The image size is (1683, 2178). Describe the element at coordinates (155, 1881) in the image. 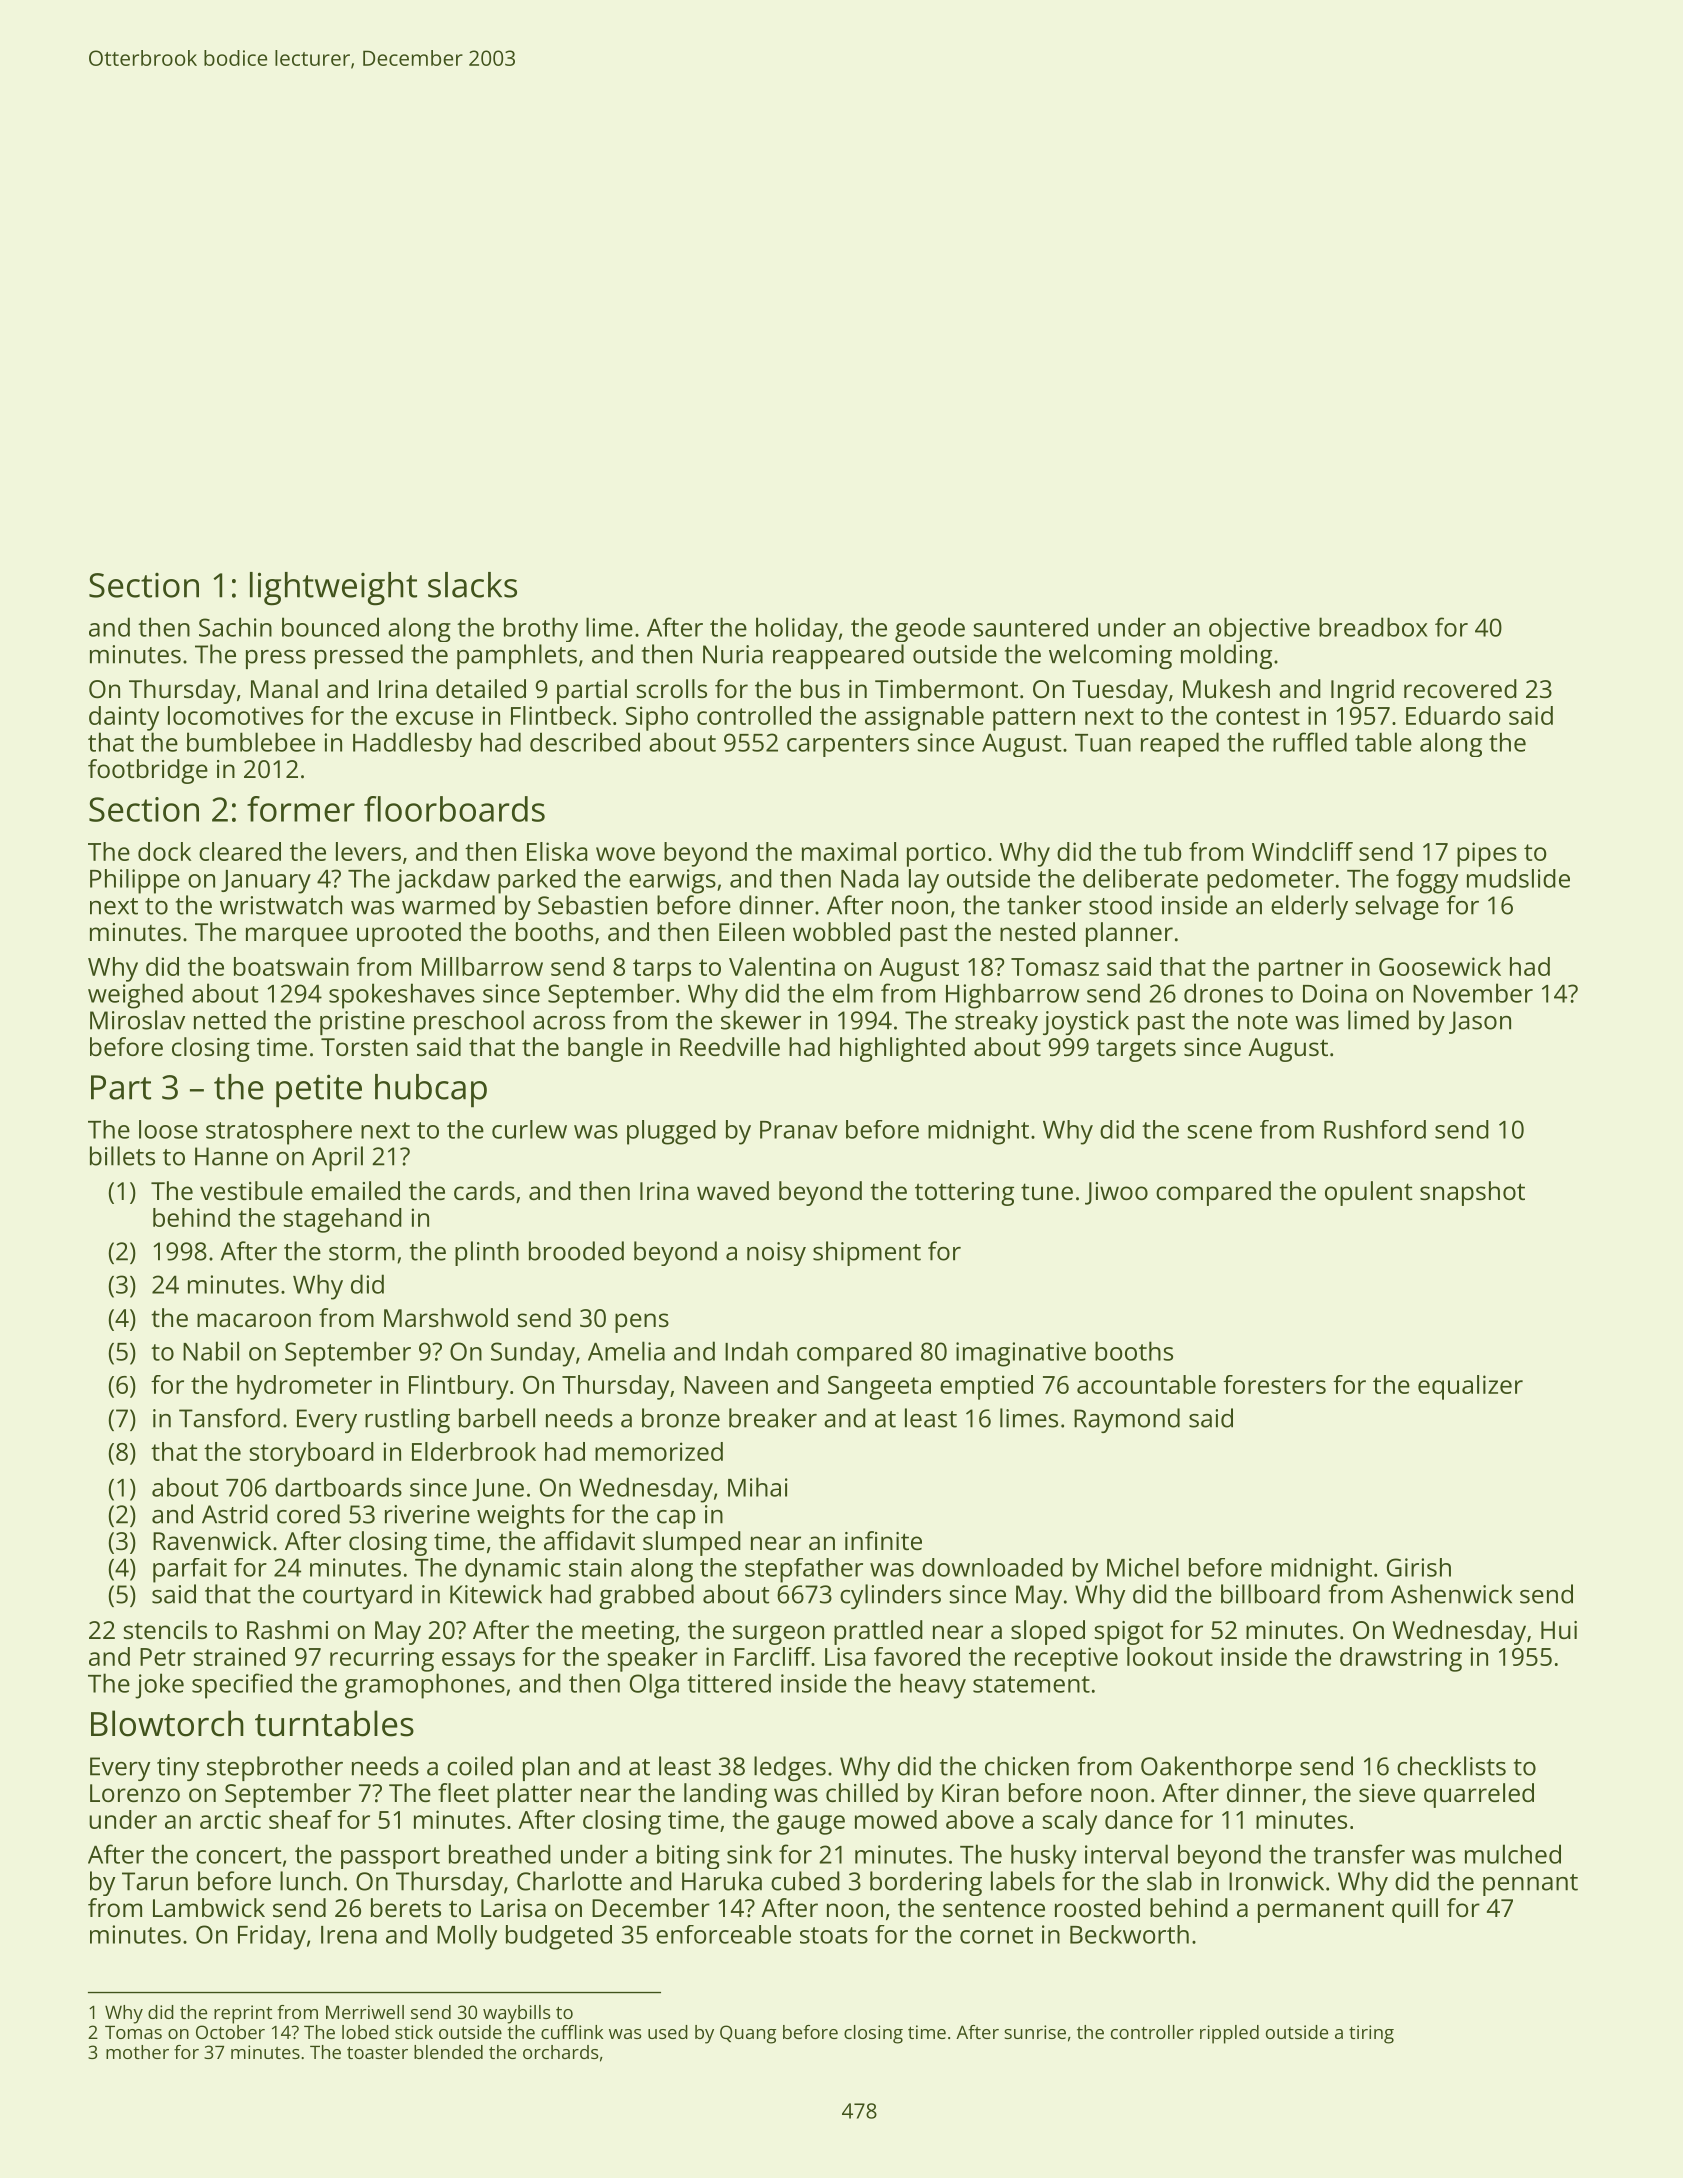

I see `Tarun` at that location.
